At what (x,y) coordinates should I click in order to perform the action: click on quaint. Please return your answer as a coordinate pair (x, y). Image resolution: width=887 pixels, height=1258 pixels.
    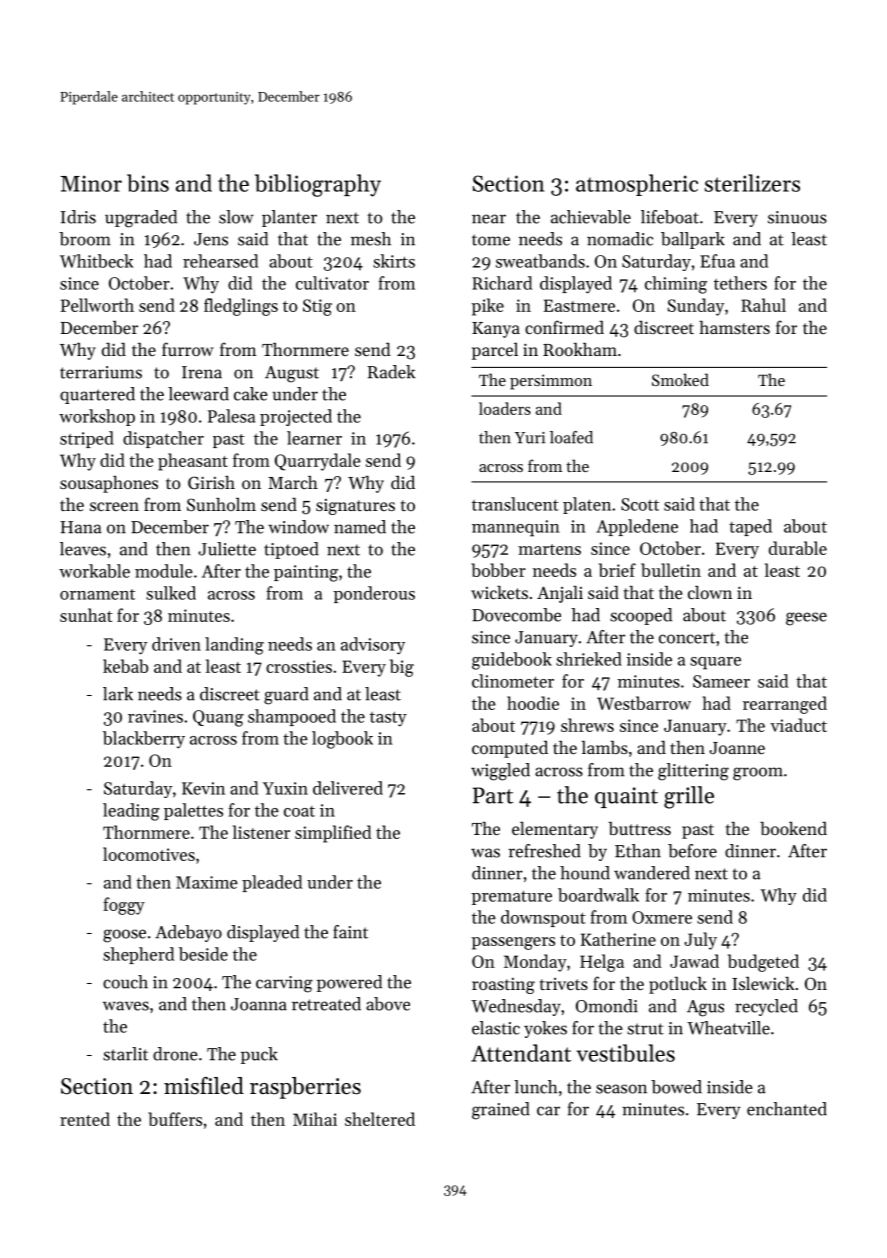
    Looking at the image, I should click on (626, 797).
